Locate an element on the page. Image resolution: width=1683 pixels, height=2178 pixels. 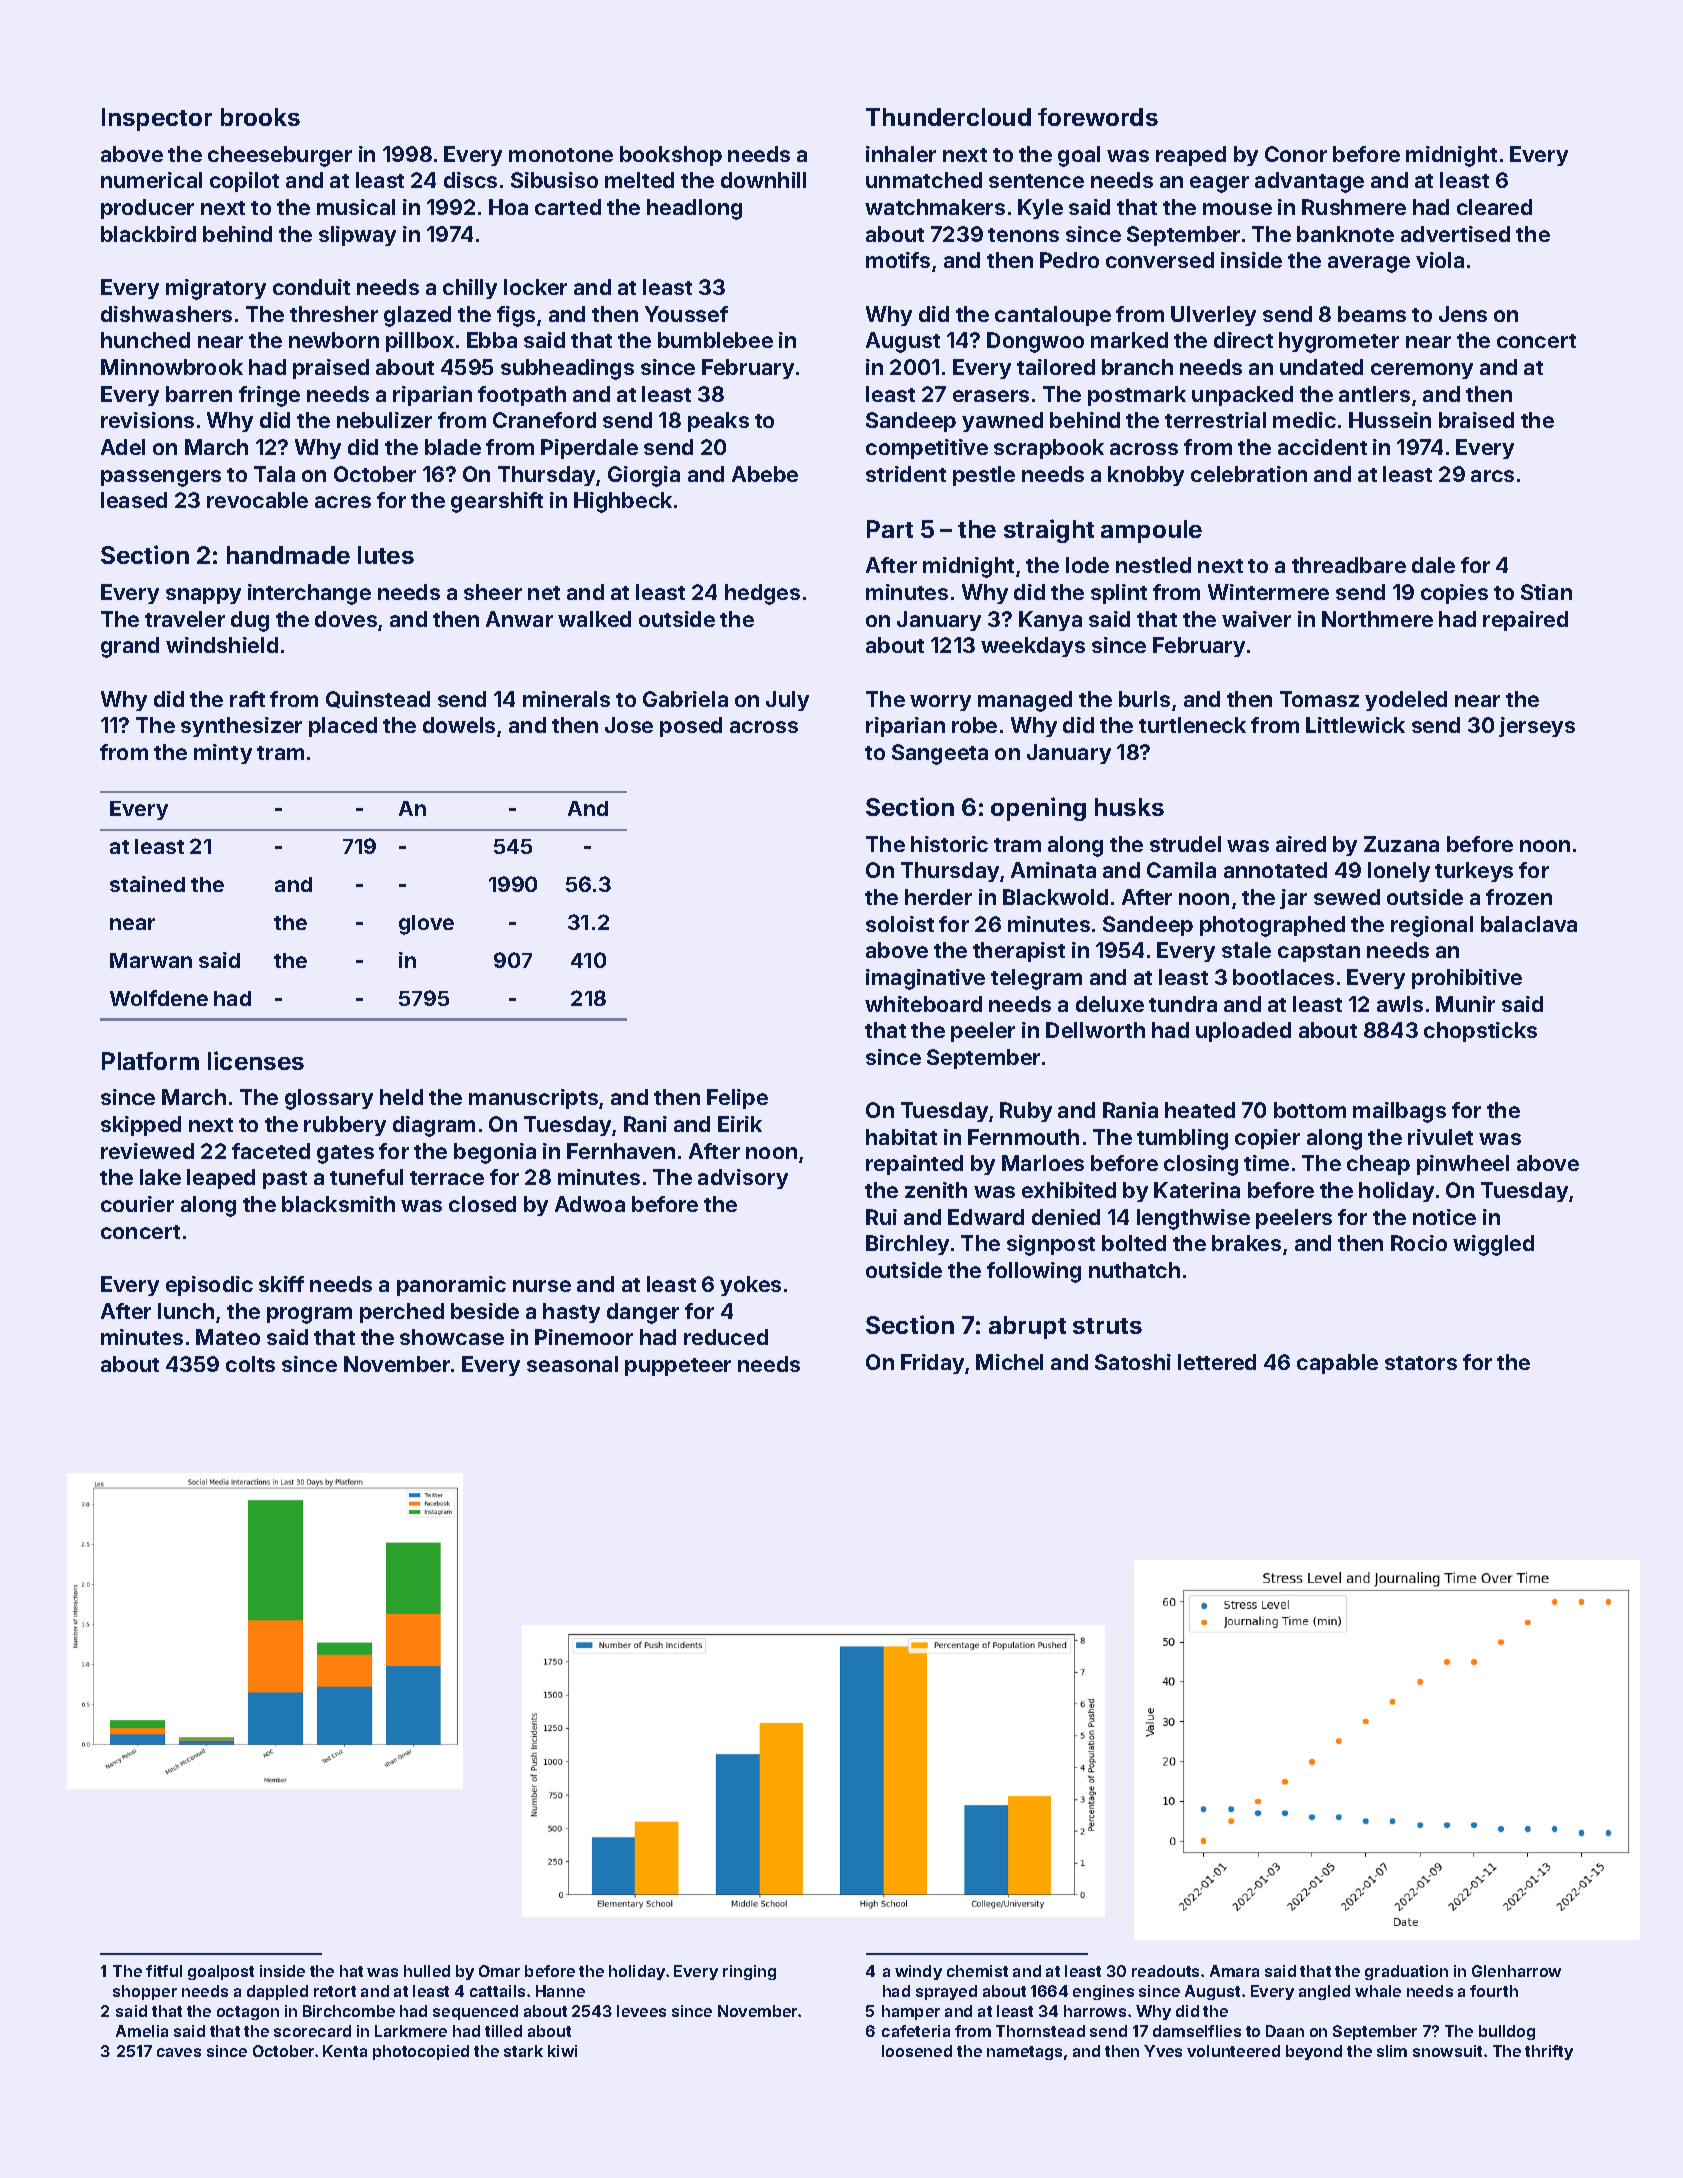
Larkmere is located at coordinates (411, 2031).
